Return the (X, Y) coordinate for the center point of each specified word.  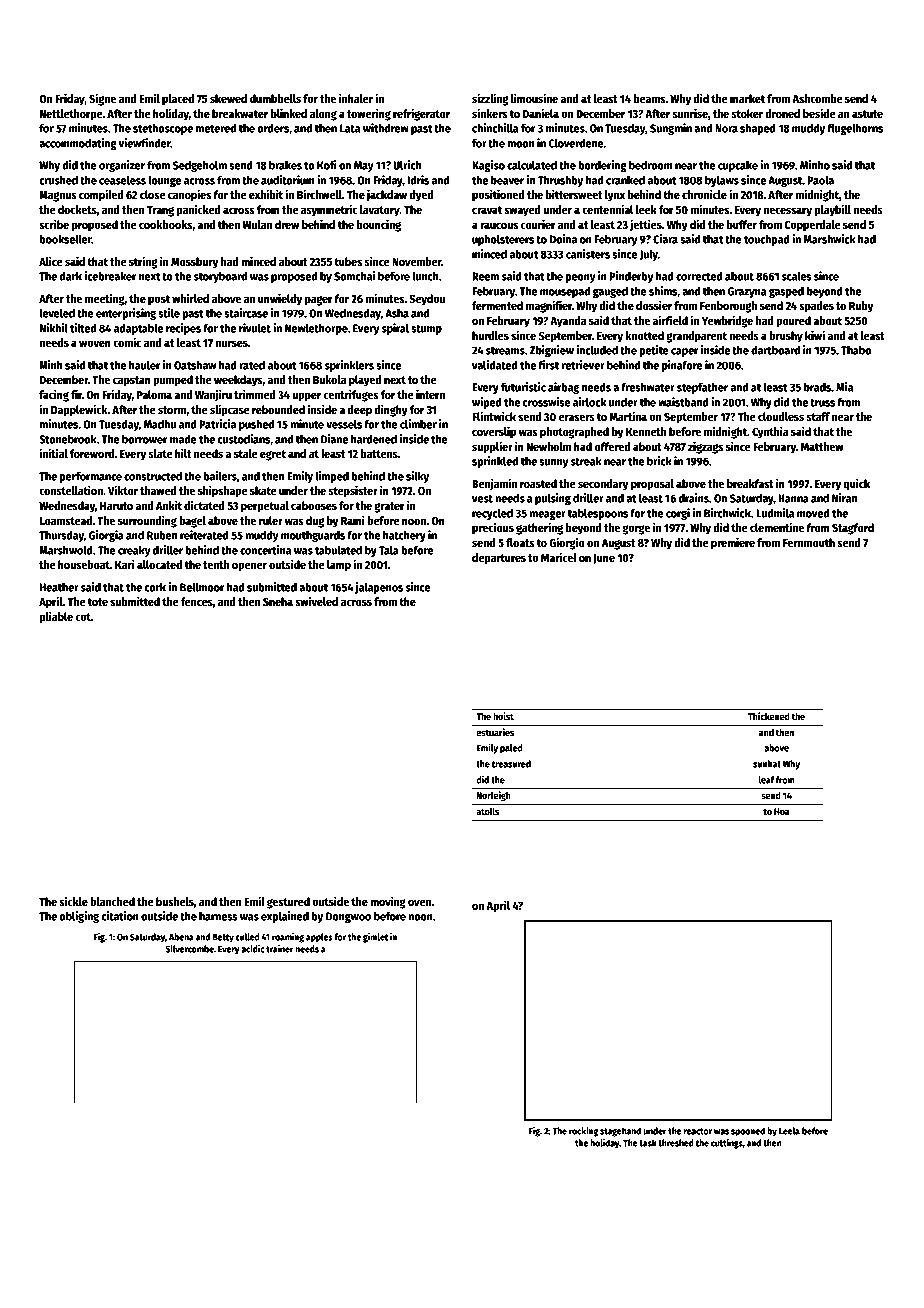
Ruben (162, 535)
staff (818, 416)
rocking (583, 1132)
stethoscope (163, 129)
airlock (589, 402)
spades (816, 307)
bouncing (379, 225)
